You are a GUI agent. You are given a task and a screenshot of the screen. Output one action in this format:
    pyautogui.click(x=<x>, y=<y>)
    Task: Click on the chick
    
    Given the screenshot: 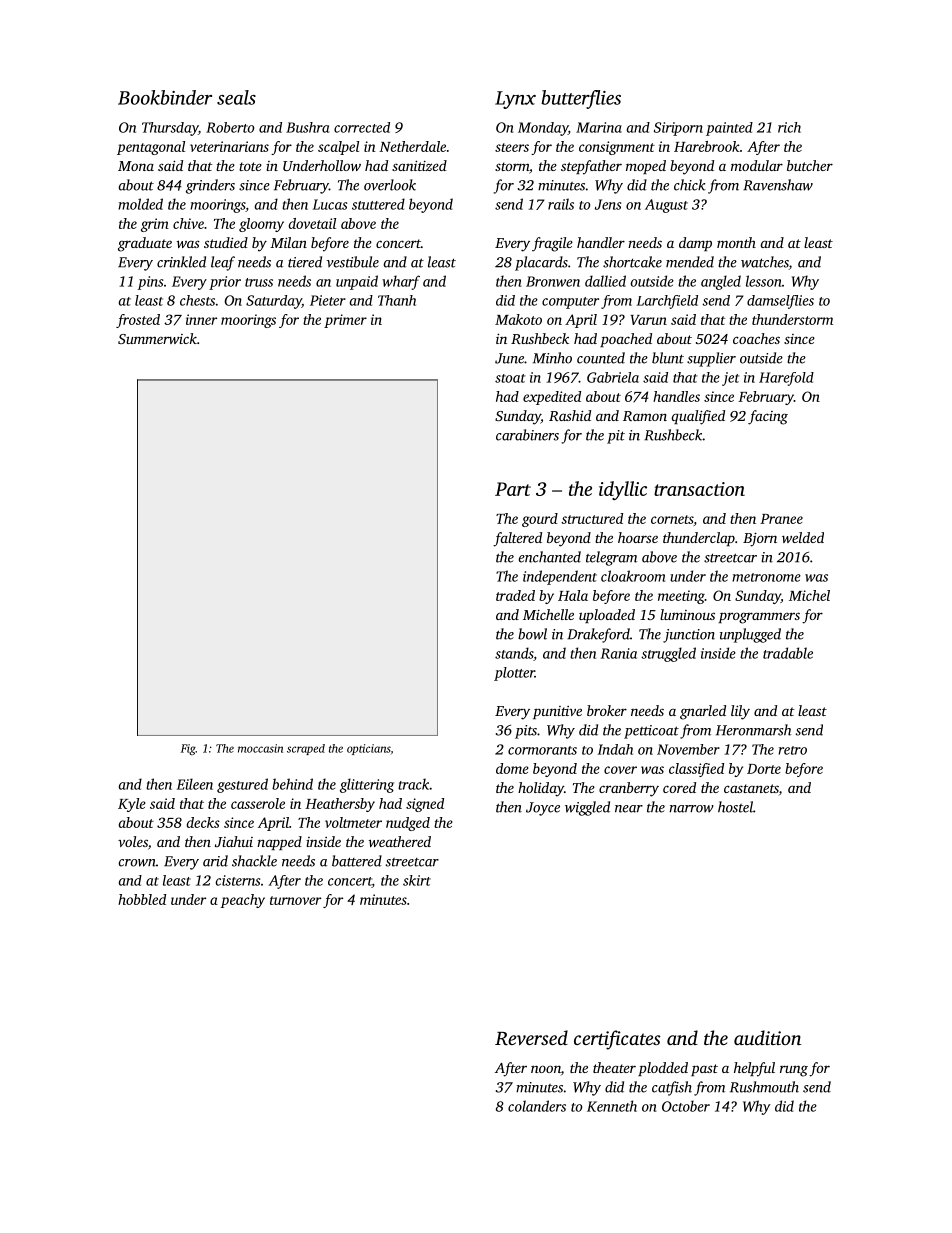 What is the action you would take?
    pyautogui.click(x=690, y=185)
